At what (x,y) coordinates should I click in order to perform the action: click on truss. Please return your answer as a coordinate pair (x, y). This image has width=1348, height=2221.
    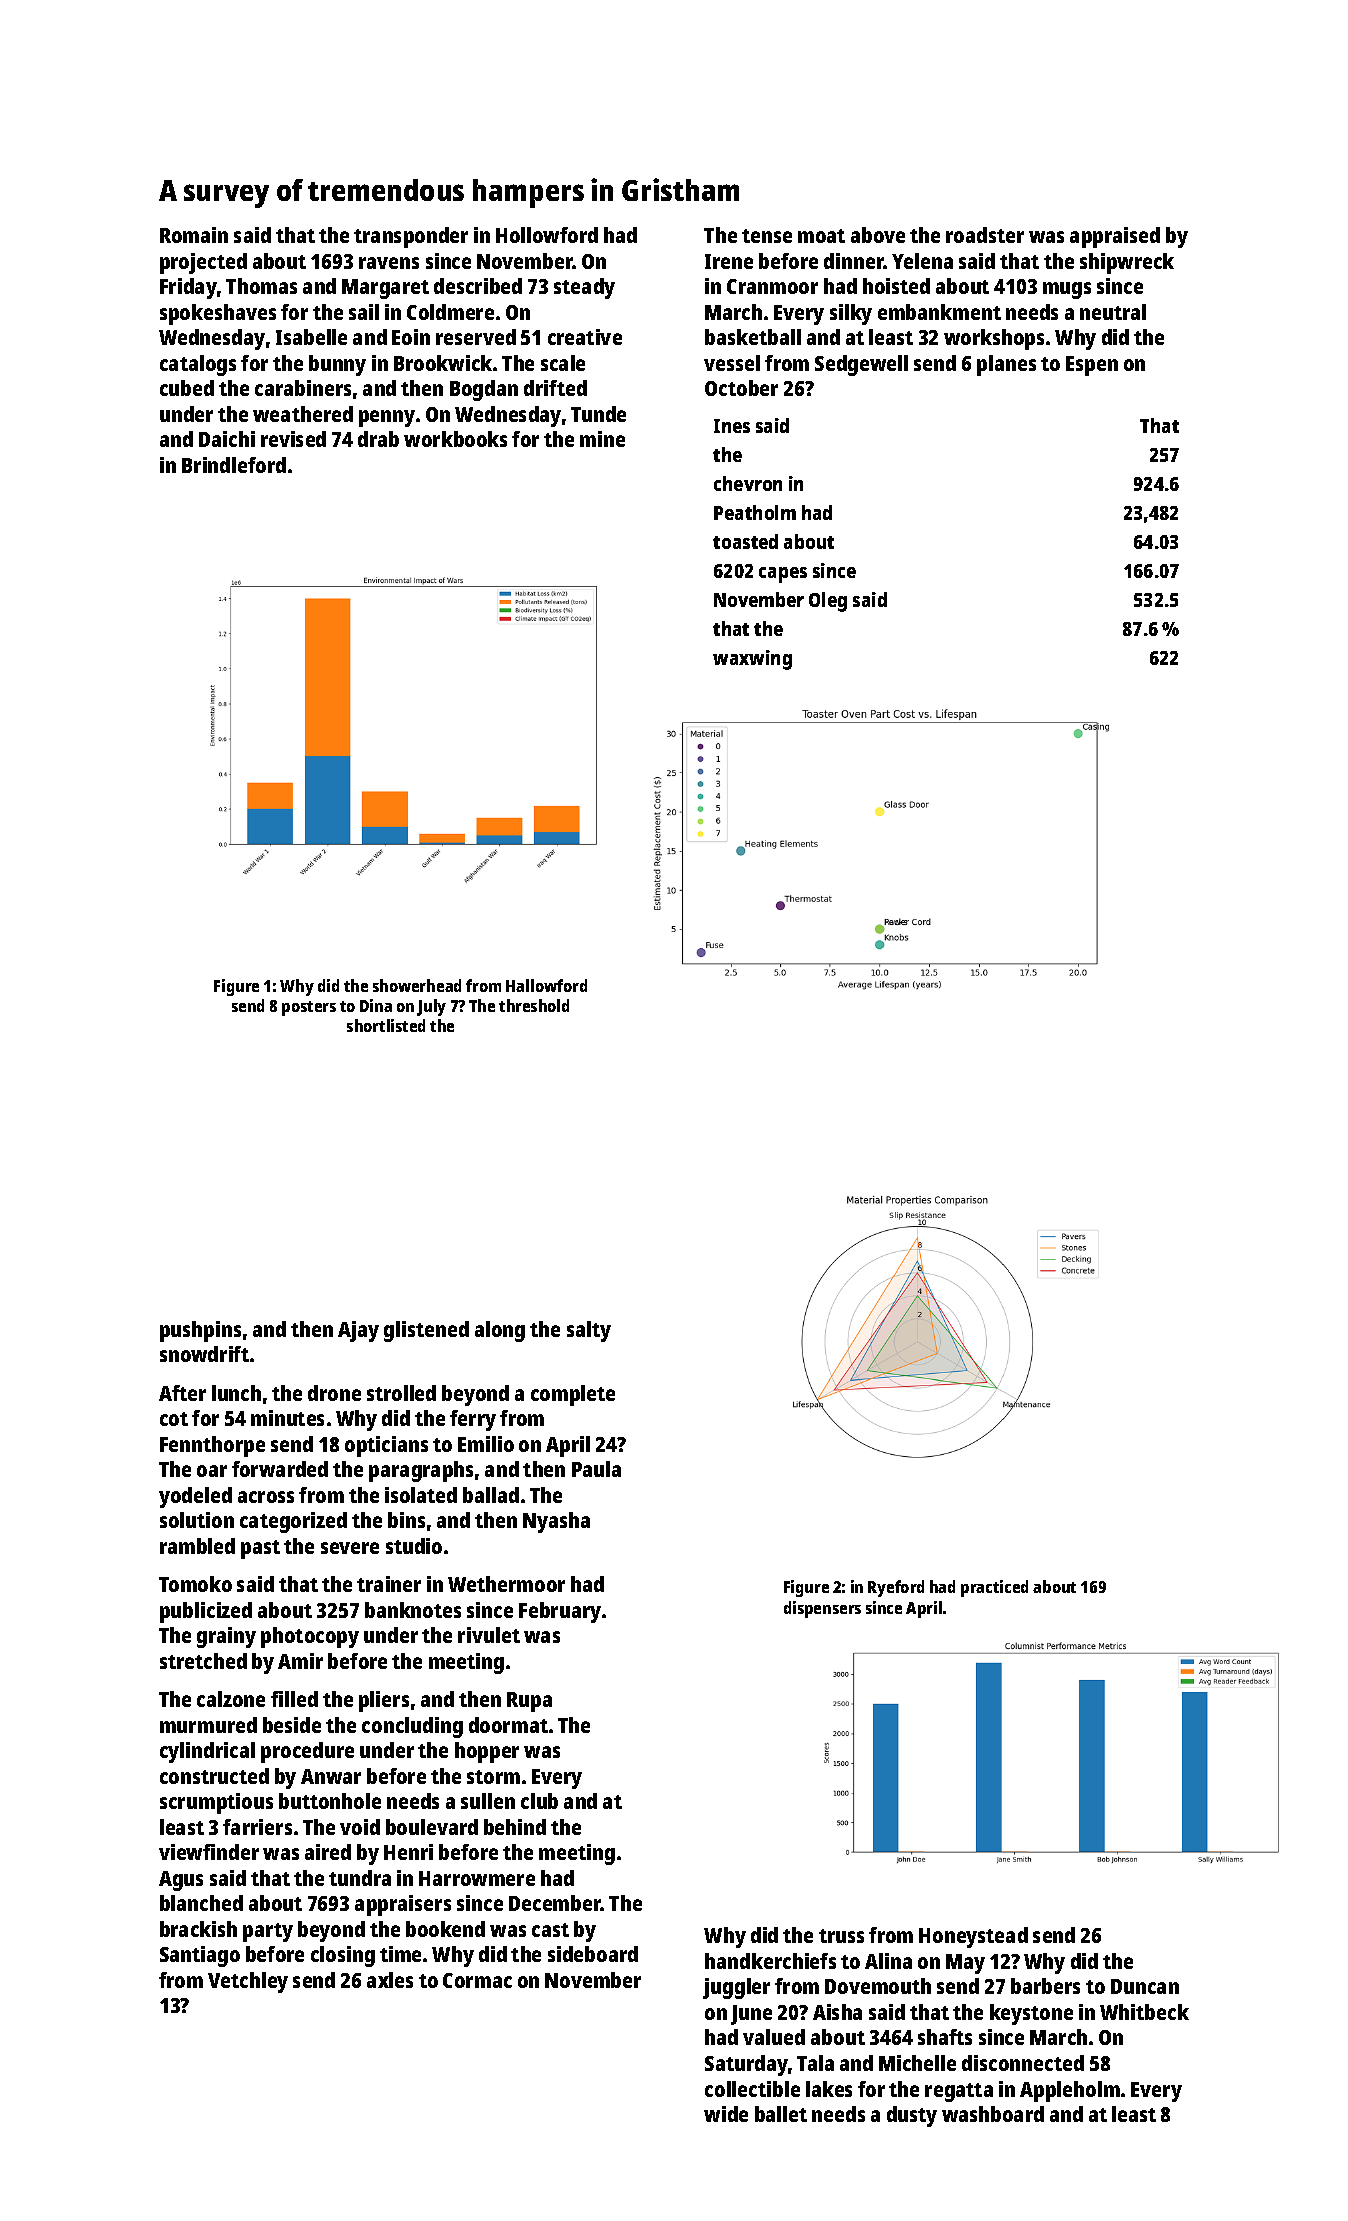
    Looking at the image, I should click on (841, 1936).
